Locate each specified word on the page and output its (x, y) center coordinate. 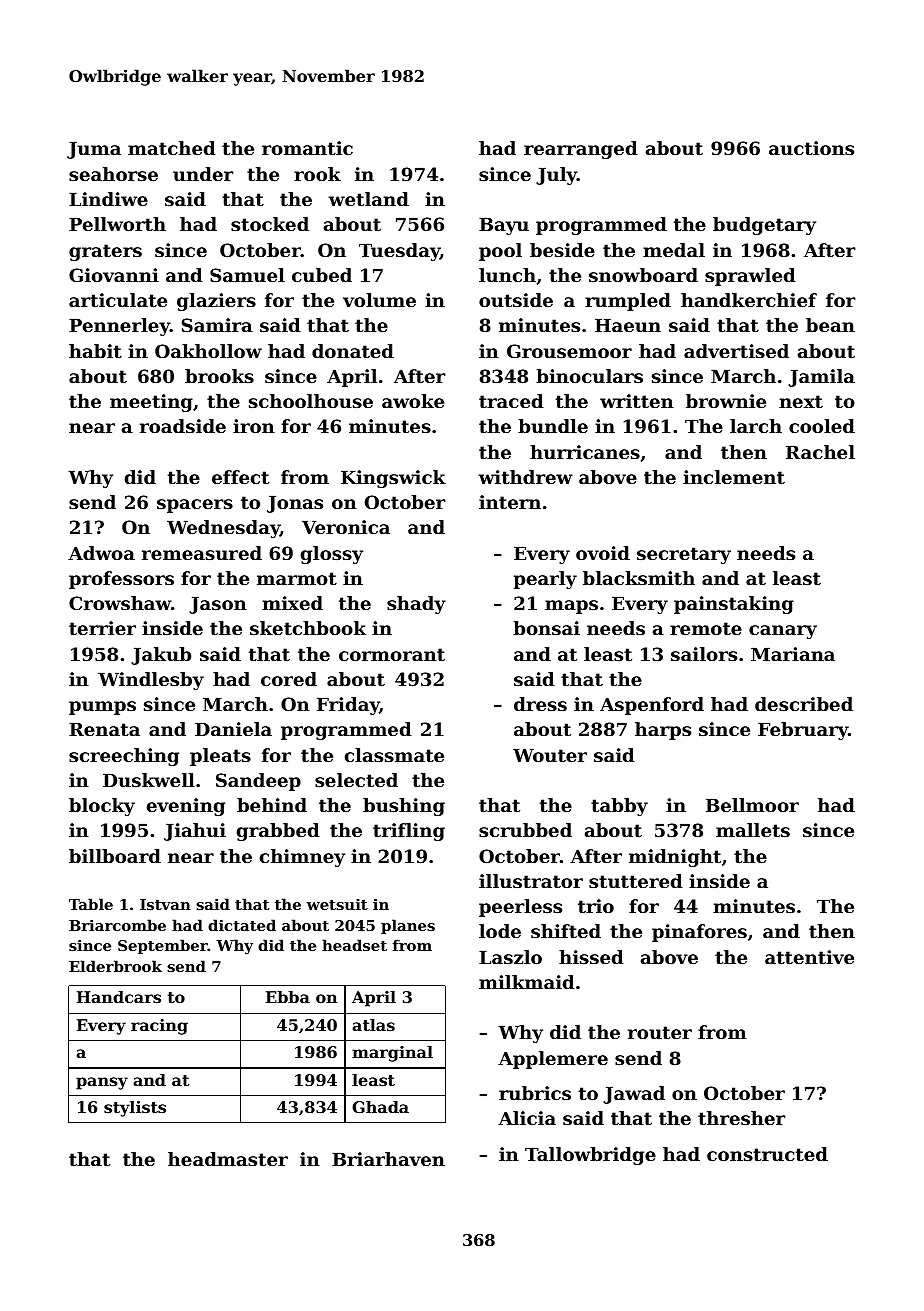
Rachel (820, 452)
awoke (413, 401)
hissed (591, 957)
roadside (183, 426)
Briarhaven (388, 1159)
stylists (135, 1109)
